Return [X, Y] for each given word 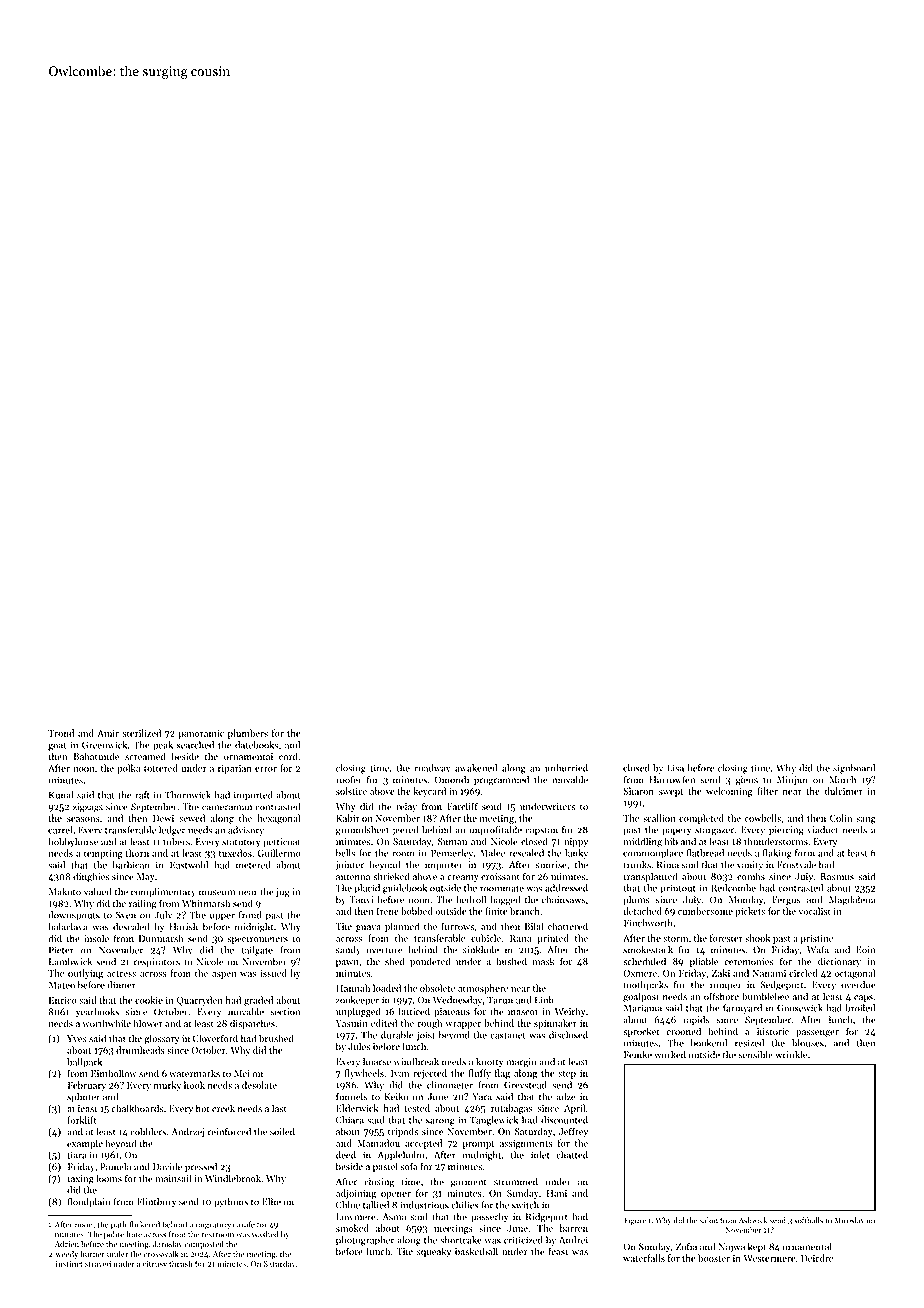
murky [167, 1086]
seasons [83, 819]
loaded [387, 988]
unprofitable [495, 830]
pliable [704, 962]
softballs [808, 1220]
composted [204, 1244]
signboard [854, 769]
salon [709, 1220]
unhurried [566, 768]
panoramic [201, 734]
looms [109, 1178]
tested [417, 1108]
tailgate [257, 951]
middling [642, 842]
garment [469, 1184]
